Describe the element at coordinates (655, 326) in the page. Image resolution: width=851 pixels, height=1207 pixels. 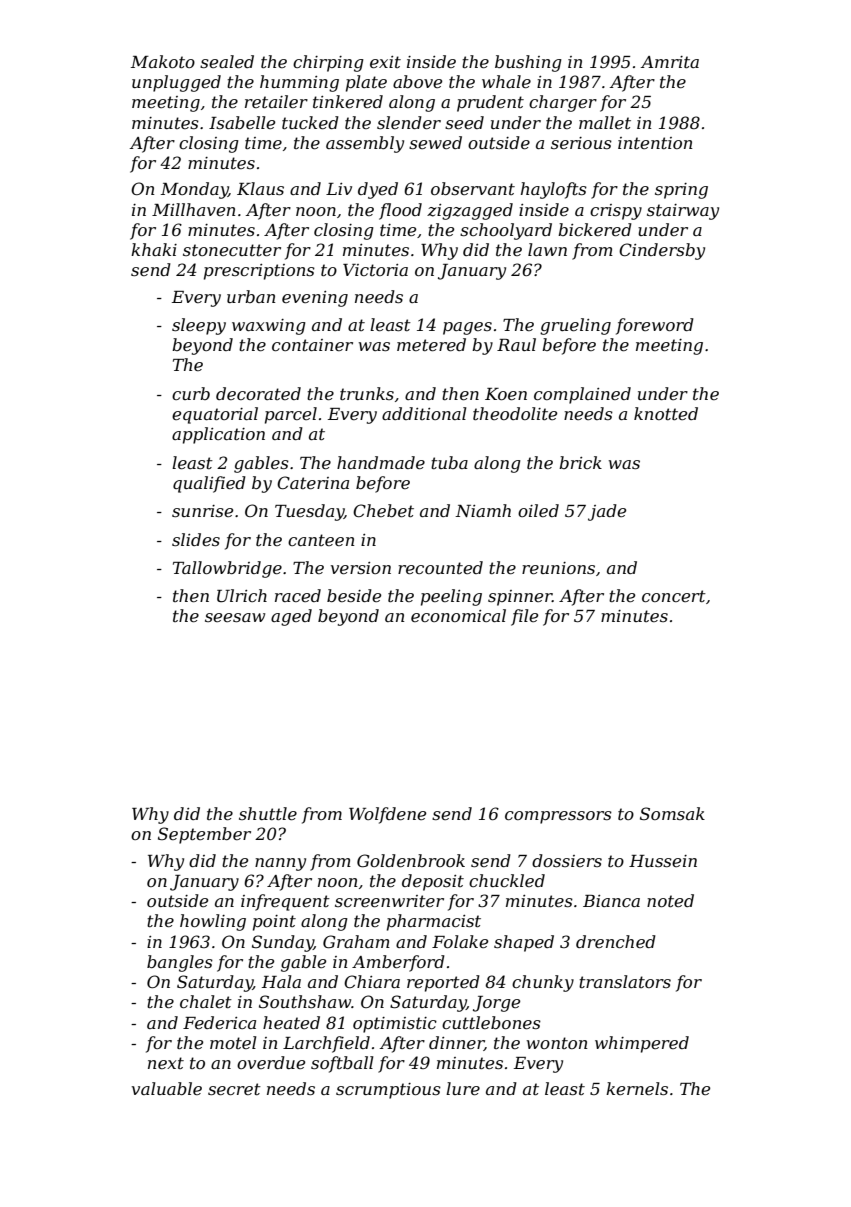
I see `foreword` at that location.
